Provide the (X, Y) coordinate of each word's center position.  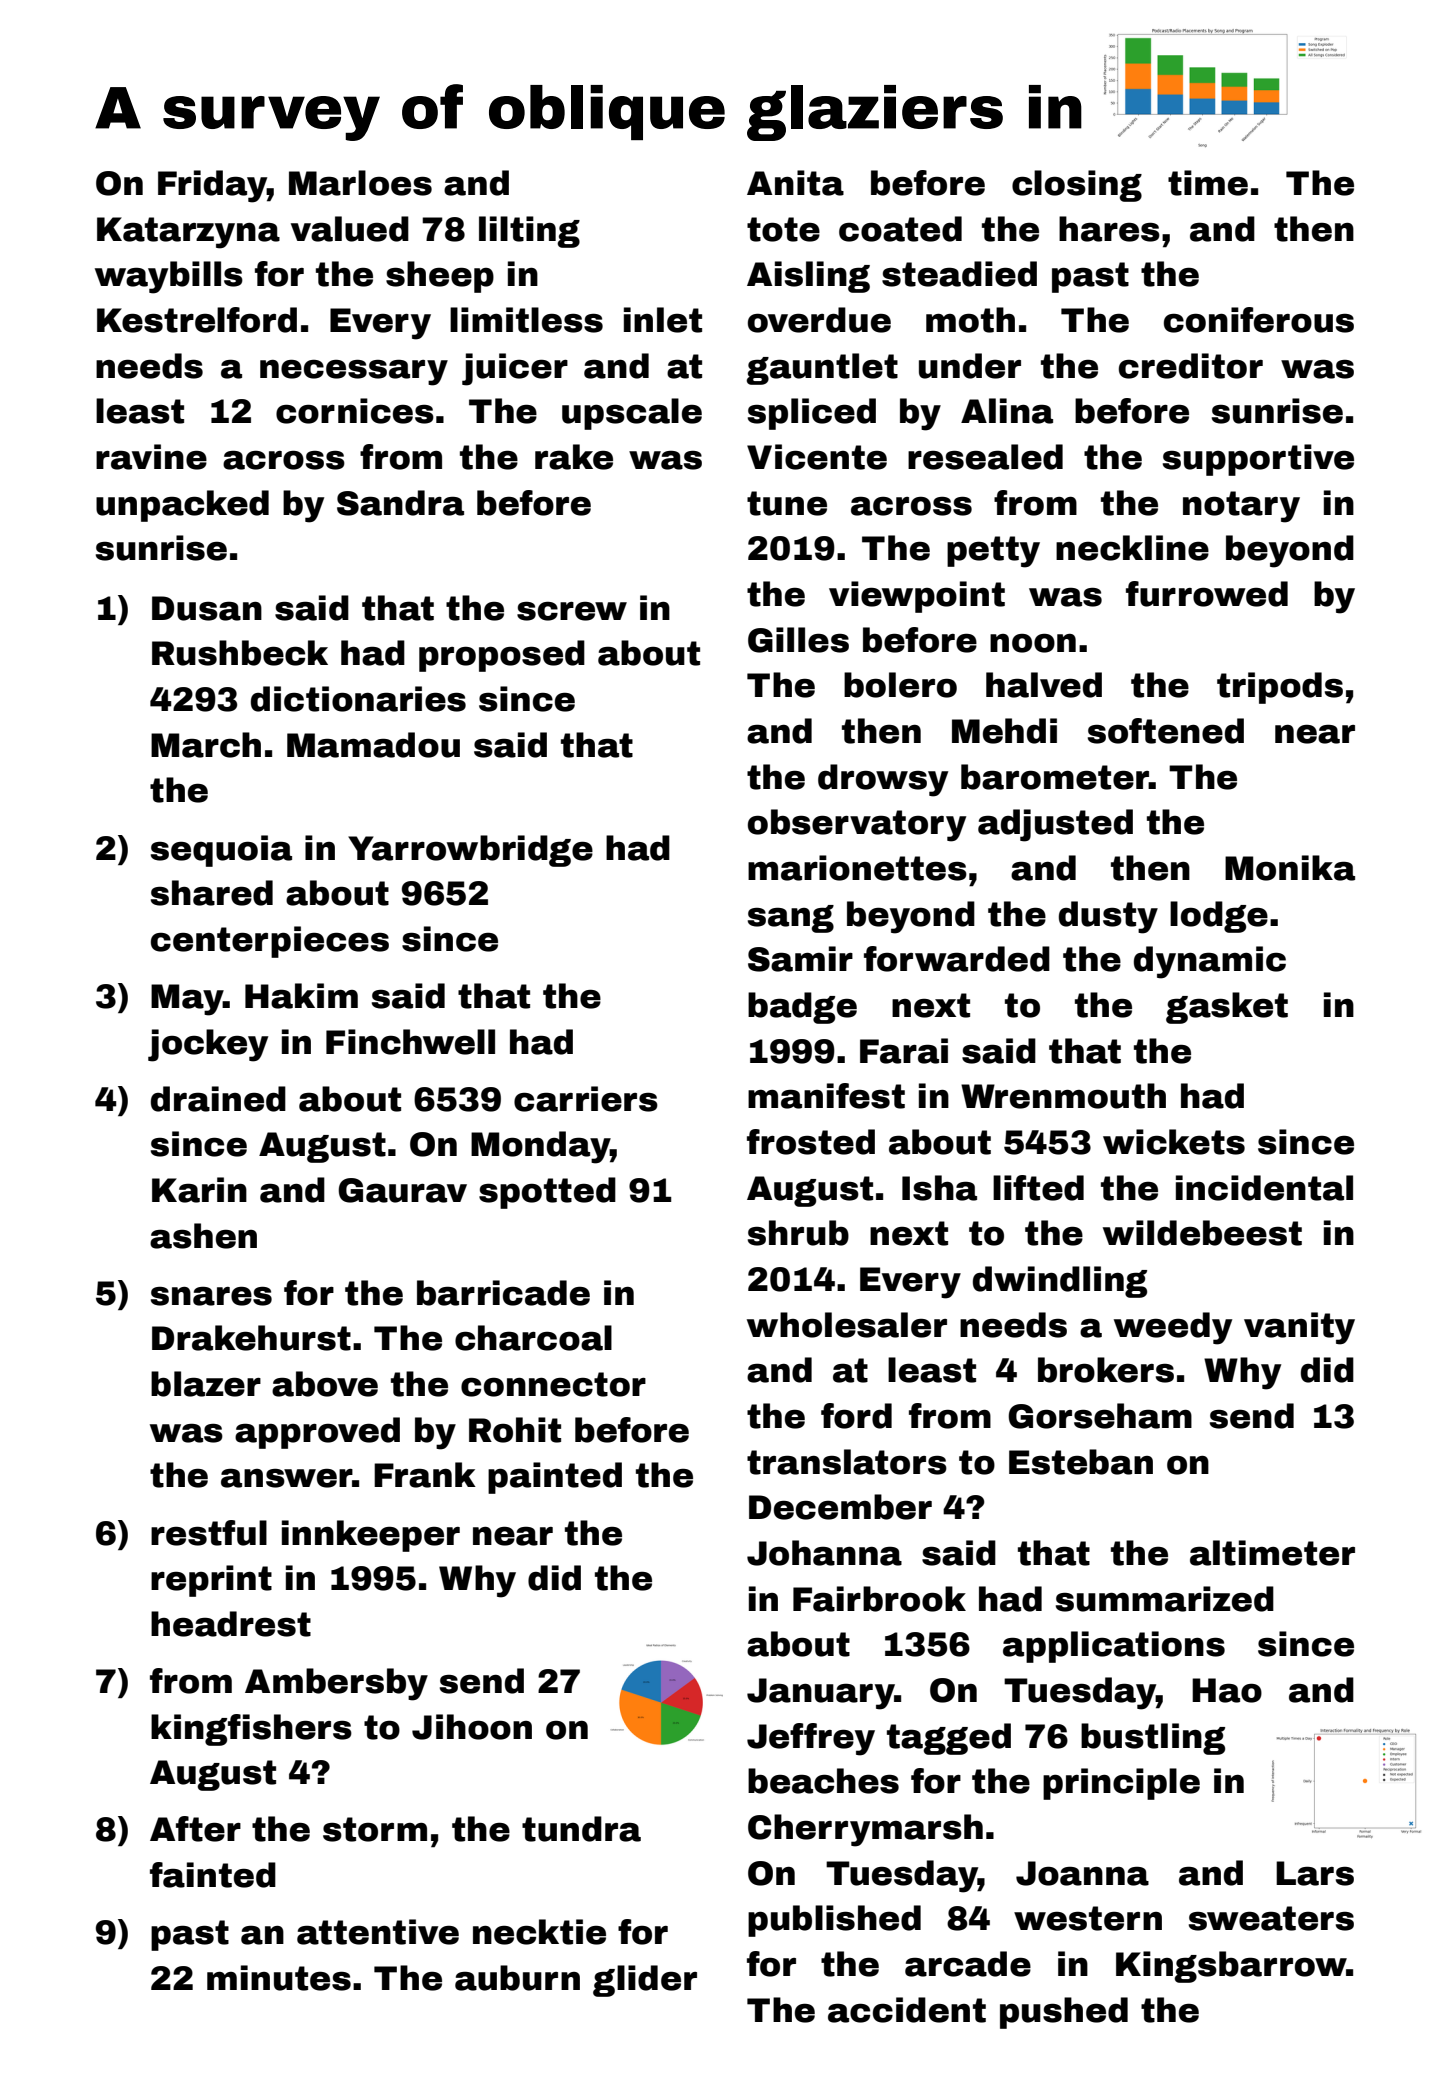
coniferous (1259, 320)
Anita (795, 183)
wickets (1174, 1142)
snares (211, 1296)
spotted (547, 1193)
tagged (949, 1739)
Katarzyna (188, 233)
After (195, 1829)
